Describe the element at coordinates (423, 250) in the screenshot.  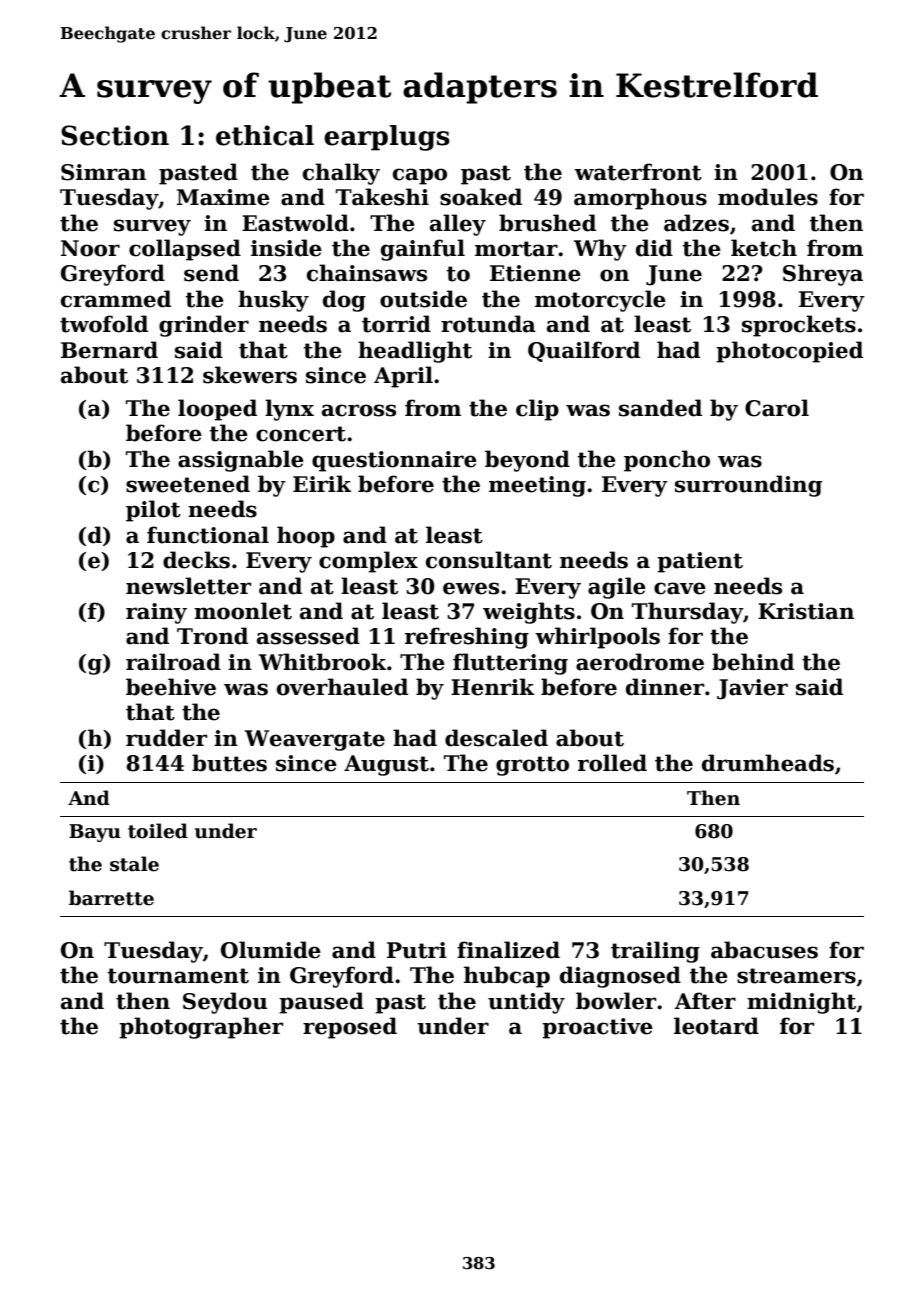
I see `gainful` at that location.
